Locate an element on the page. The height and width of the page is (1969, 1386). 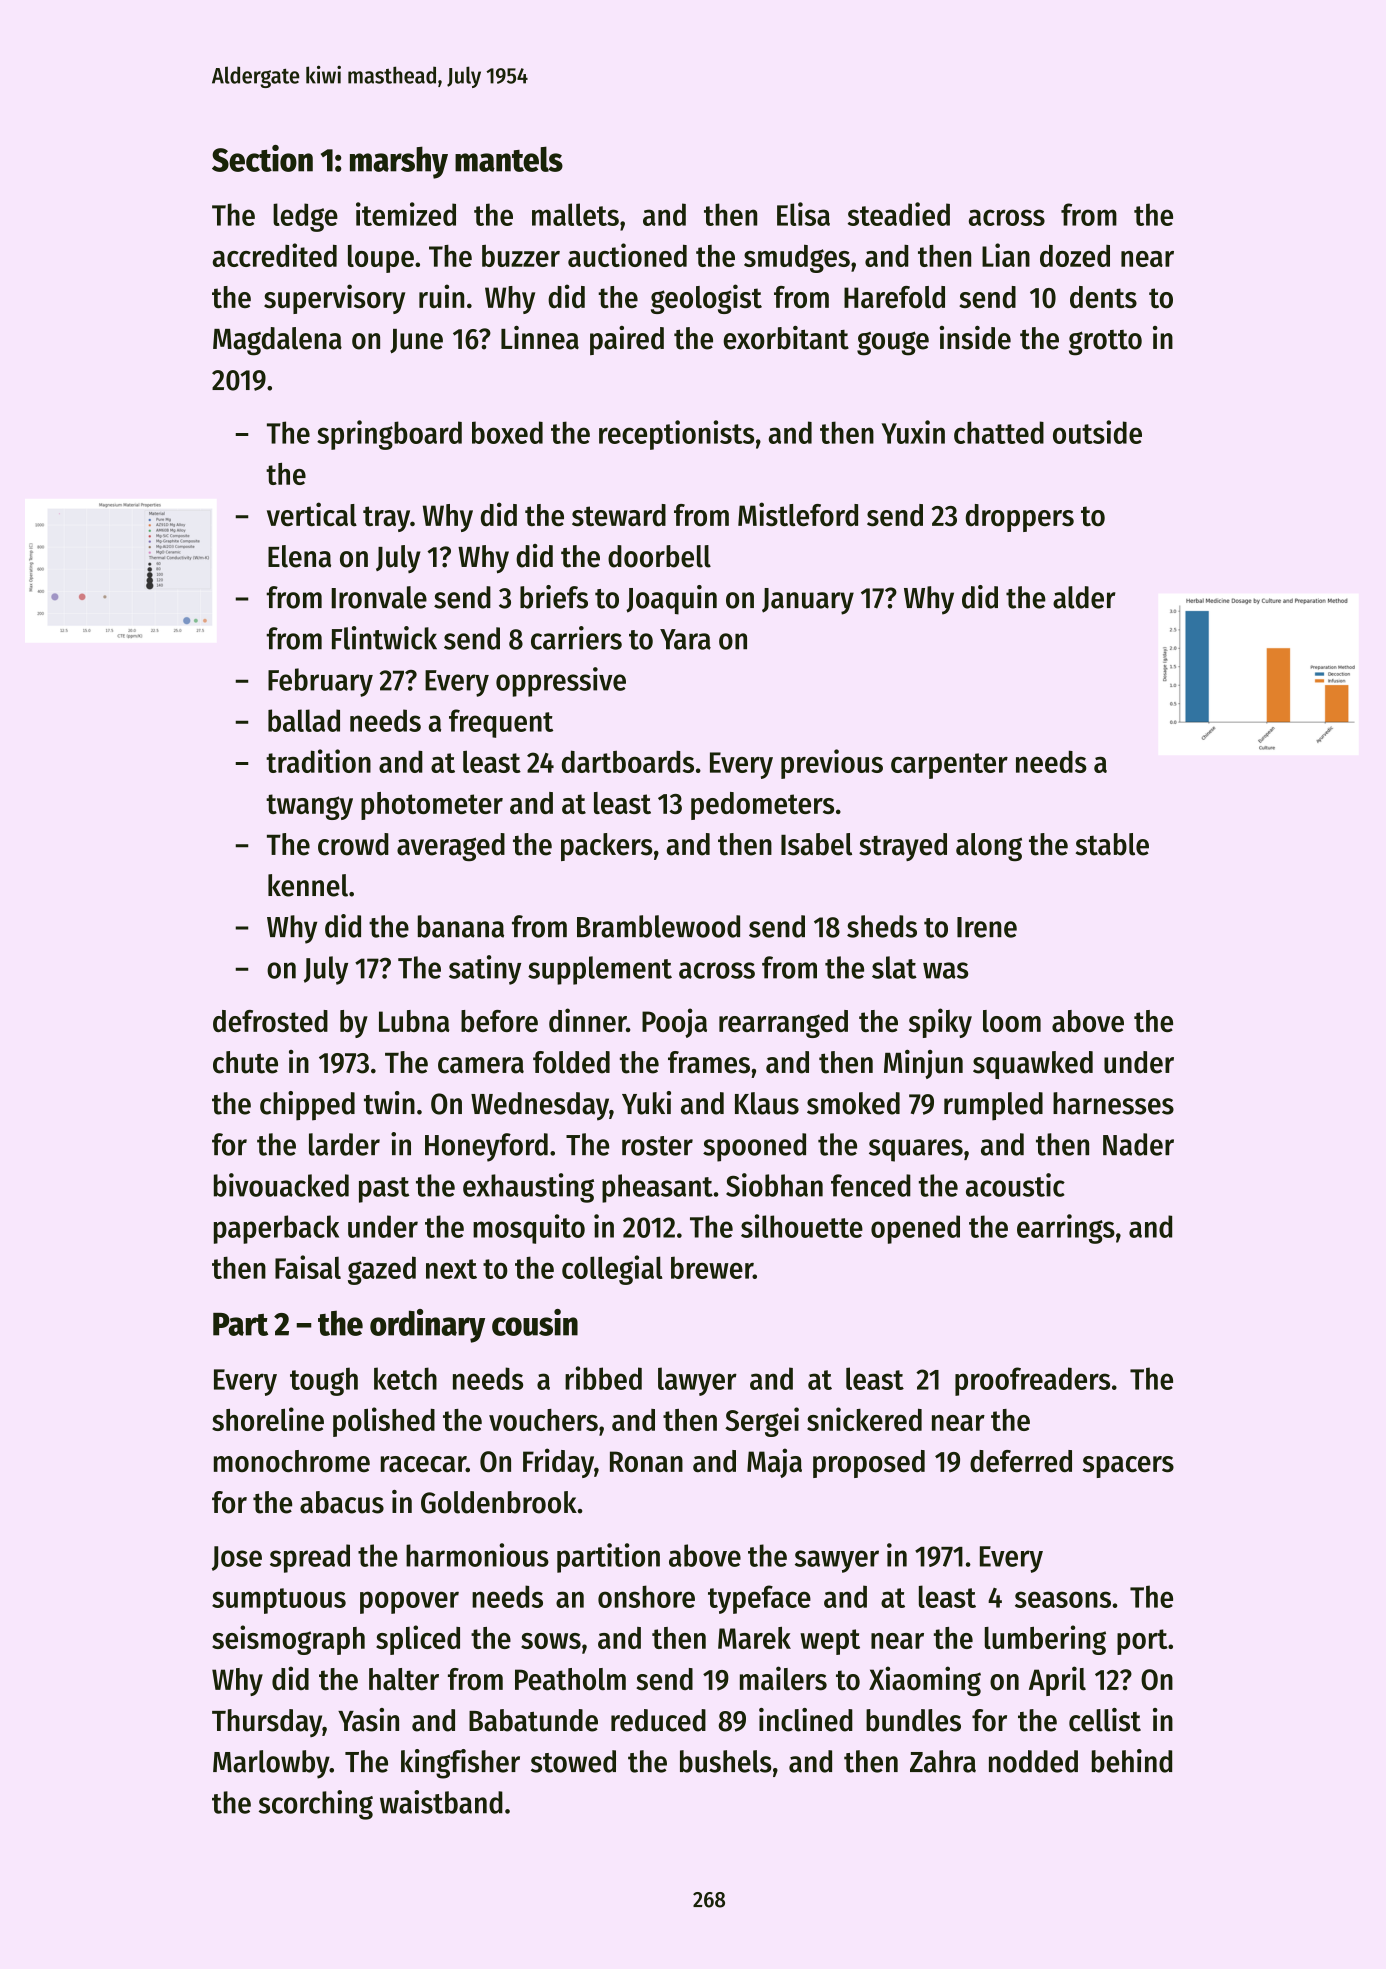
Flintwick is located at coordinates (384, 638).
